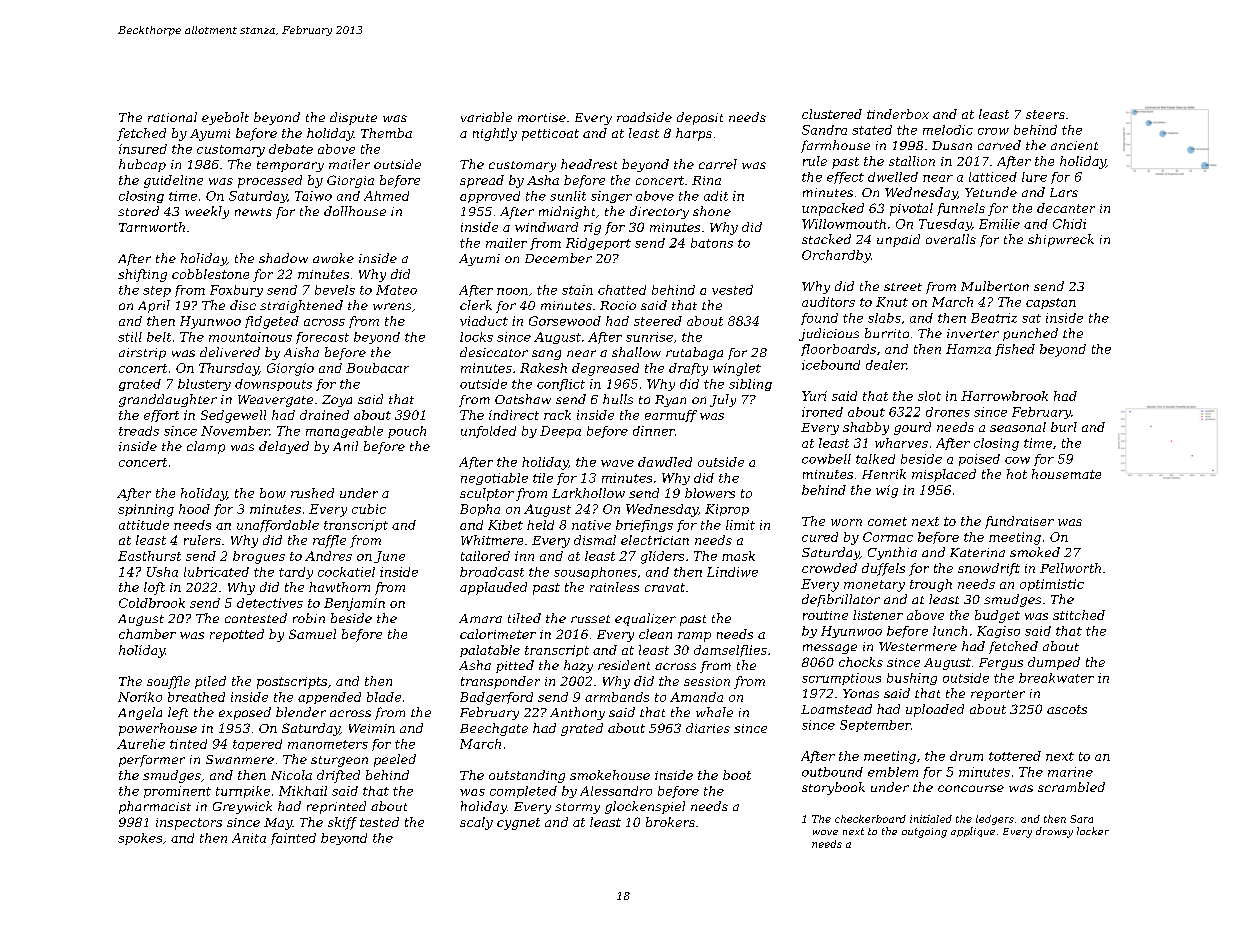  What do you see at coordinates (618, 305) in the page?
I see `Rocio` at bounding box center [618, 305].
